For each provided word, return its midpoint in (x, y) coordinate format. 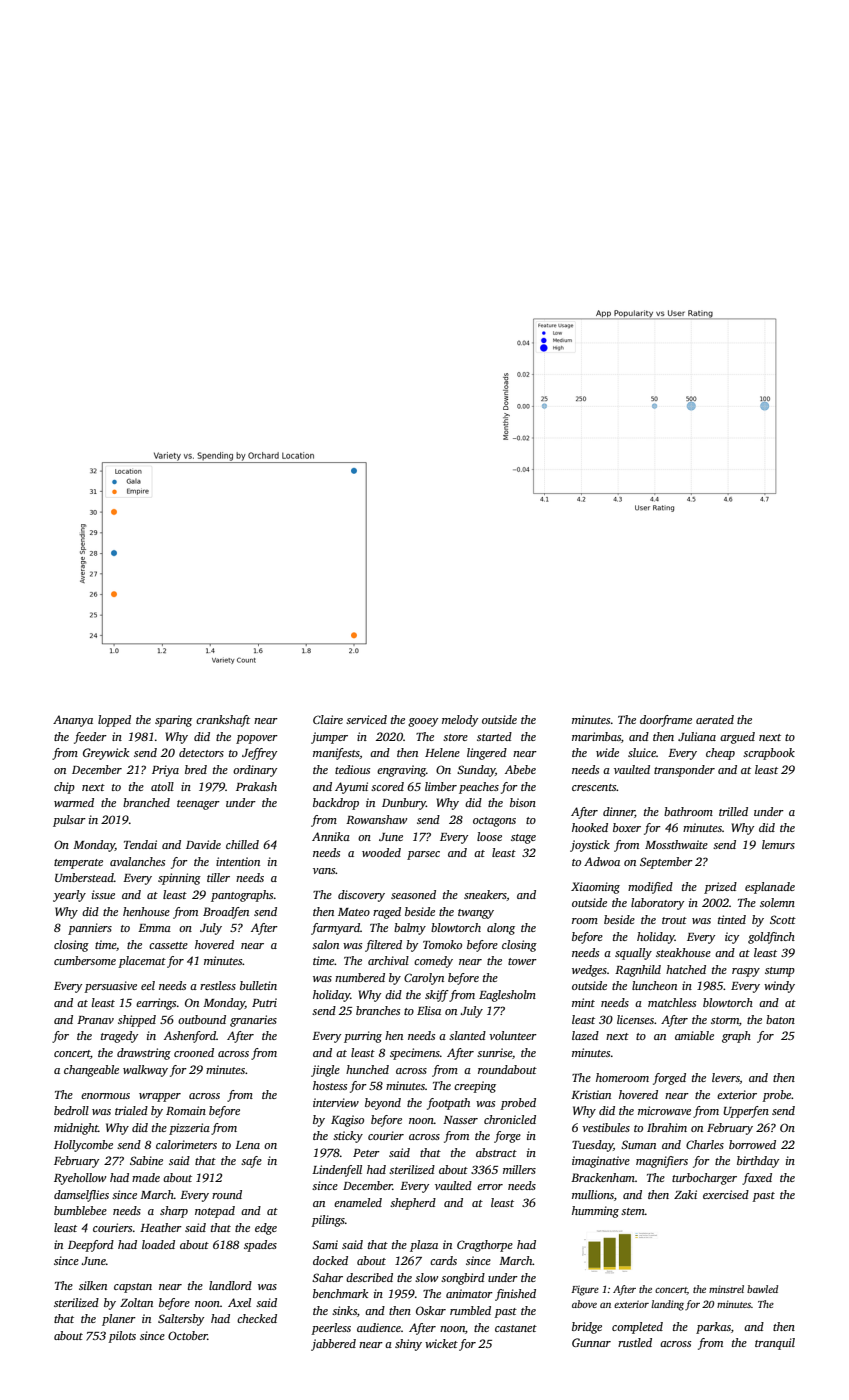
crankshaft (223, 721)
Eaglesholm (507, 996)
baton (780, 1019)
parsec (423, 855)
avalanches (137, 861)
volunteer (513, 1035)
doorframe (666, 721)
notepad (215, 1212)
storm (725, 1020)
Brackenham (603, 1177)
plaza (424, 1246)
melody (460, 721)
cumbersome (85, 960)
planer (119, 1320)
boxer (627, 827)
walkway (145, 1071)
